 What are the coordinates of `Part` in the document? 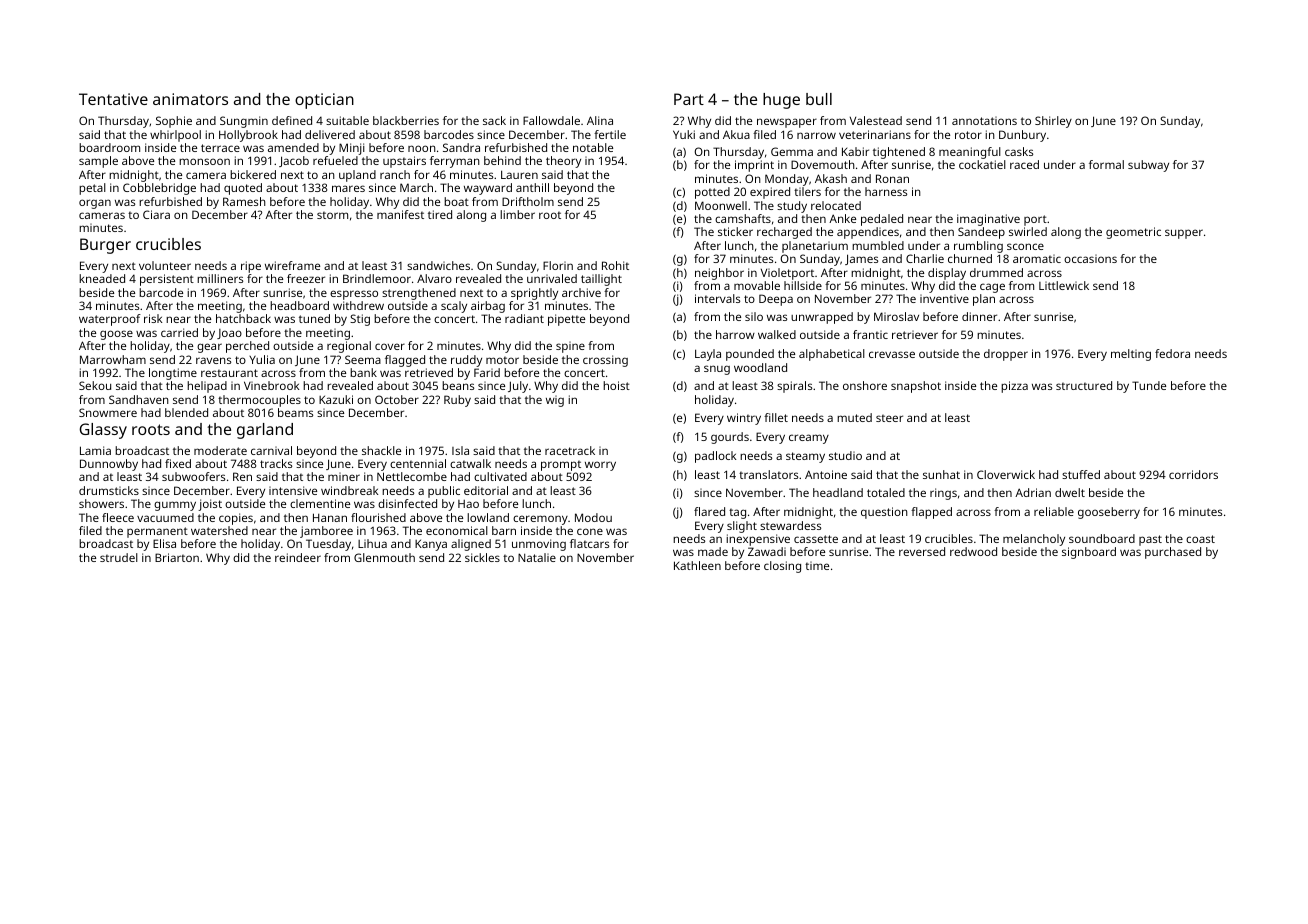 It's located at (689, 99).
